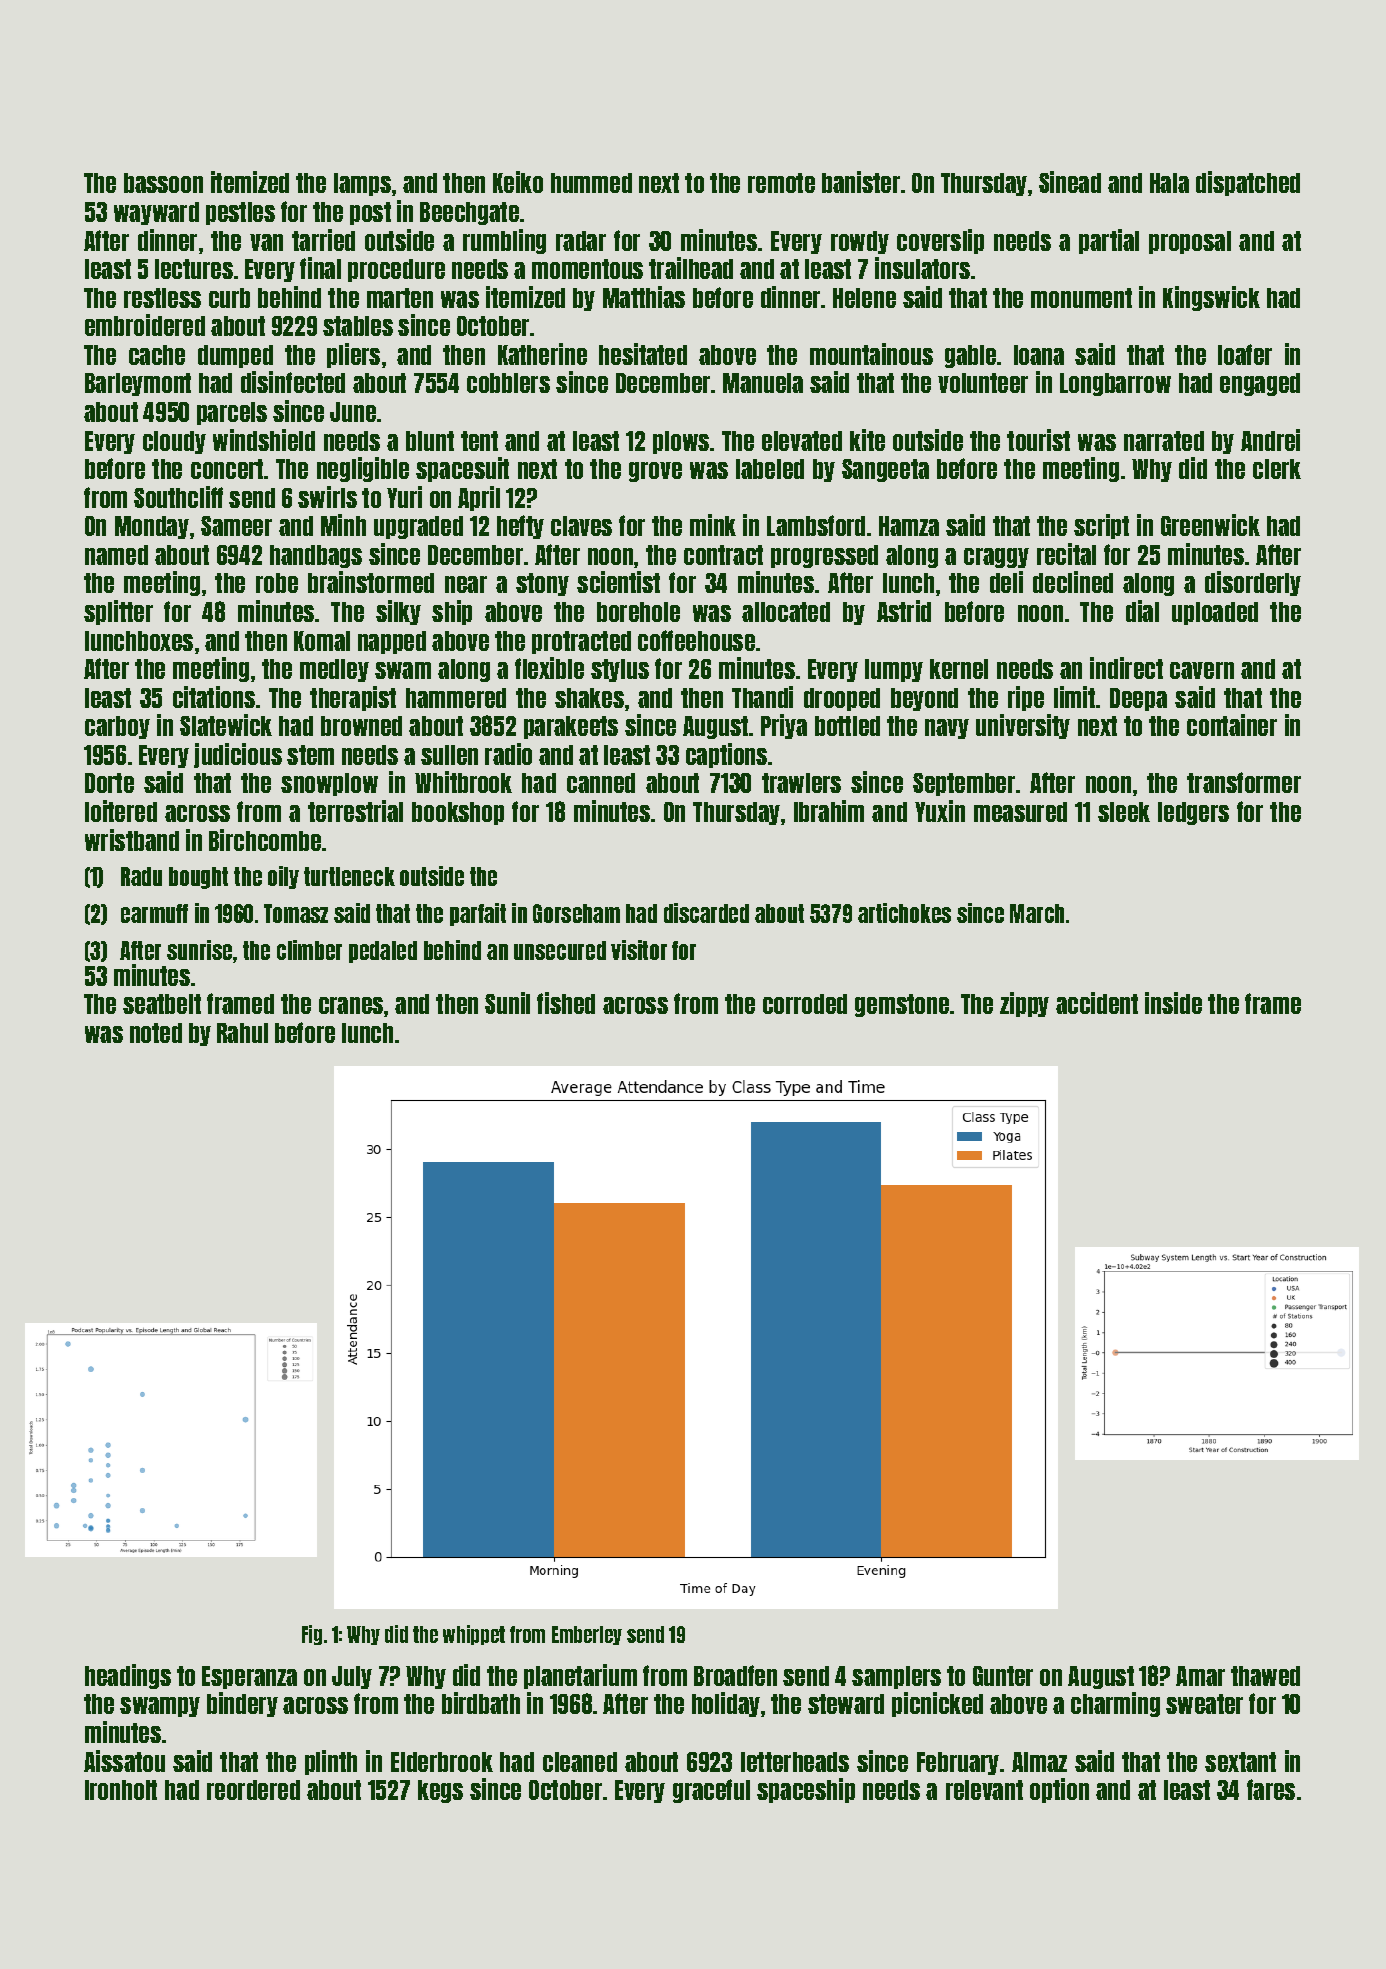 Image resolution: width=1386 pixels, height=1969 pixels. Describe the element at coordinates (1003, 1676) in the document. I see `Gunter` at that location.
